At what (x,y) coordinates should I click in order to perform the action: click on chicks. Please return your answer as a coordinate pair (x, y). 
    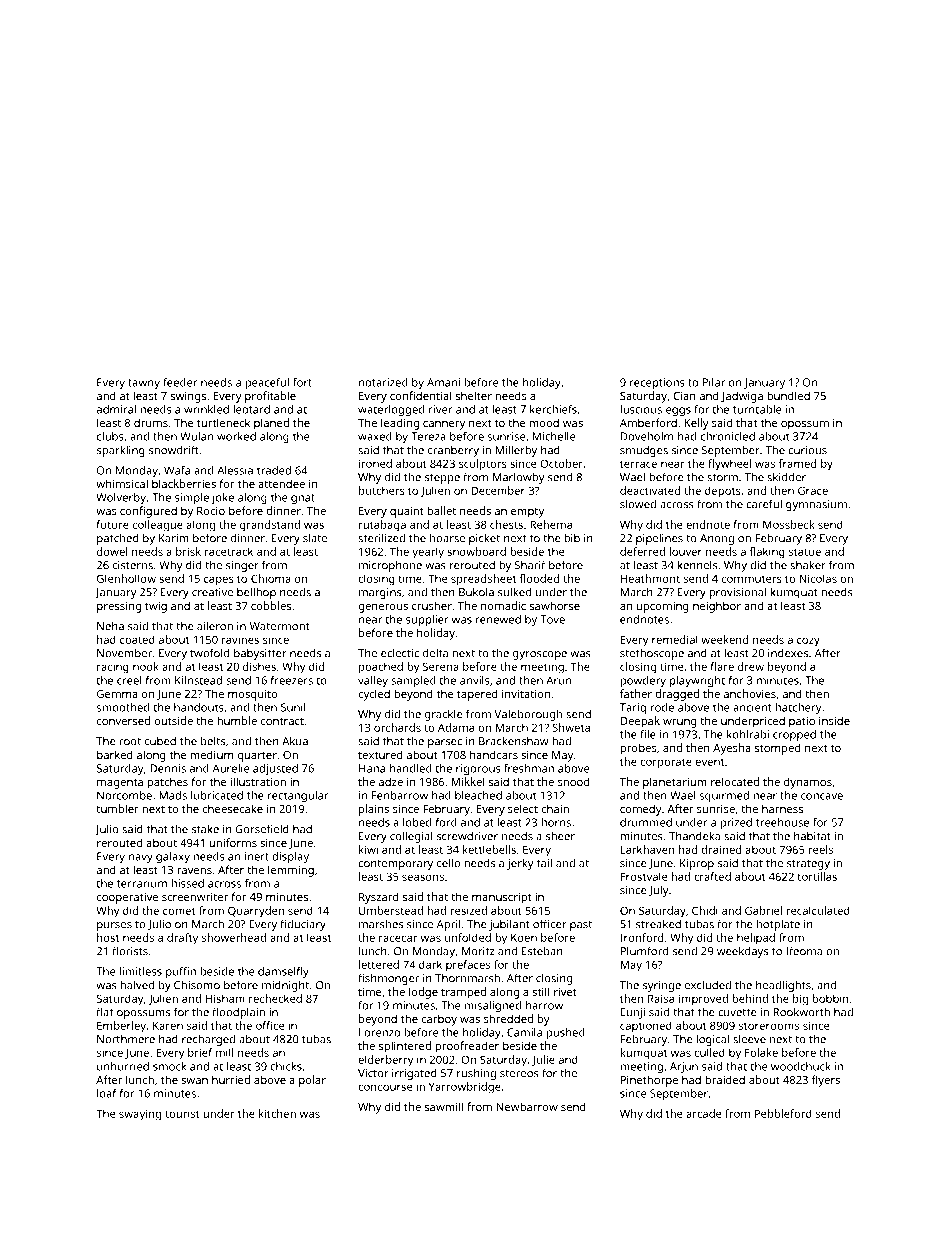
    Looking at the image, I should click on (286, 1066).
